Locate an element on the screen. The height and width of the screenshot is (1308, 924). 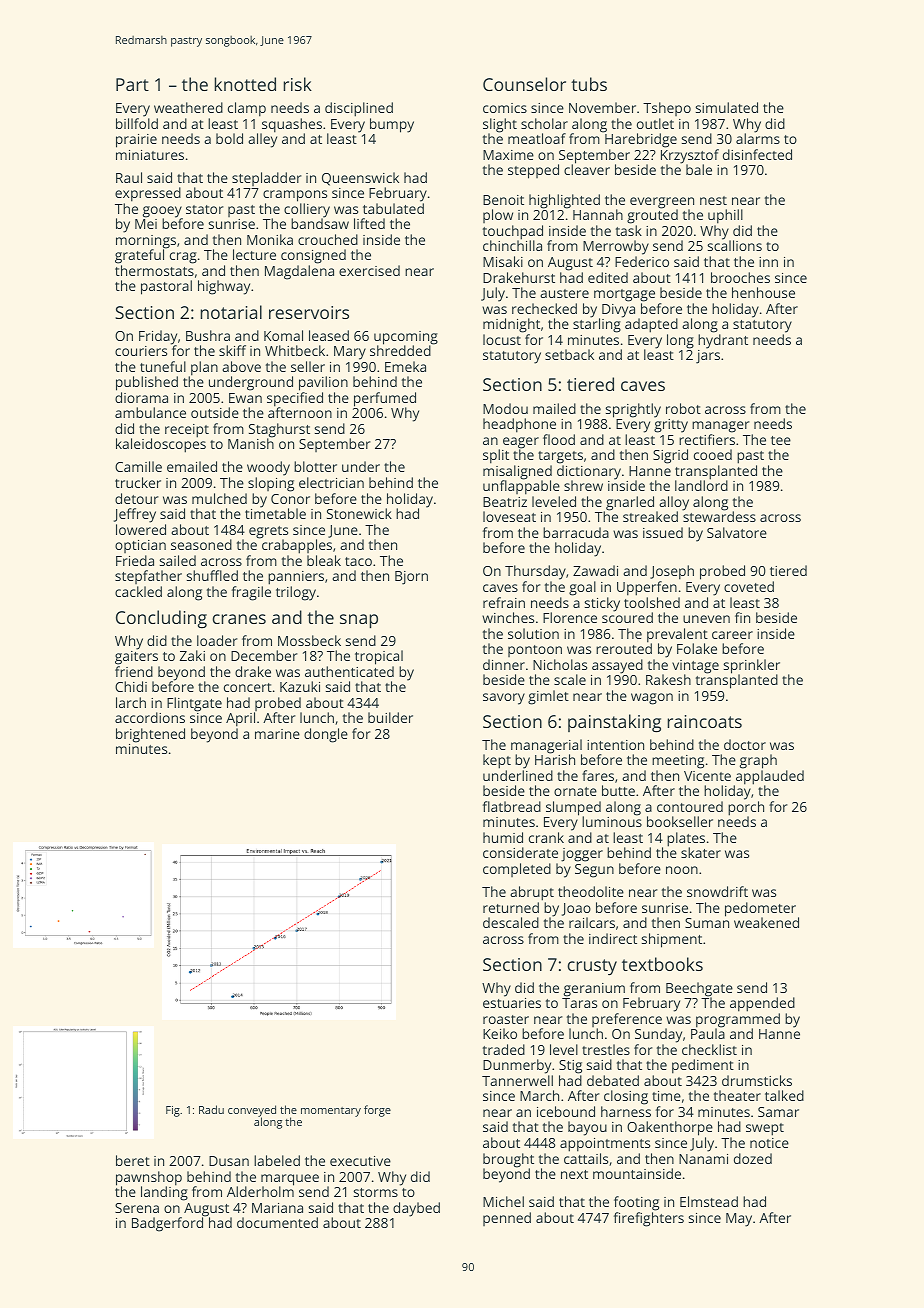
Bjorn is located at coordinates (411, 578).
